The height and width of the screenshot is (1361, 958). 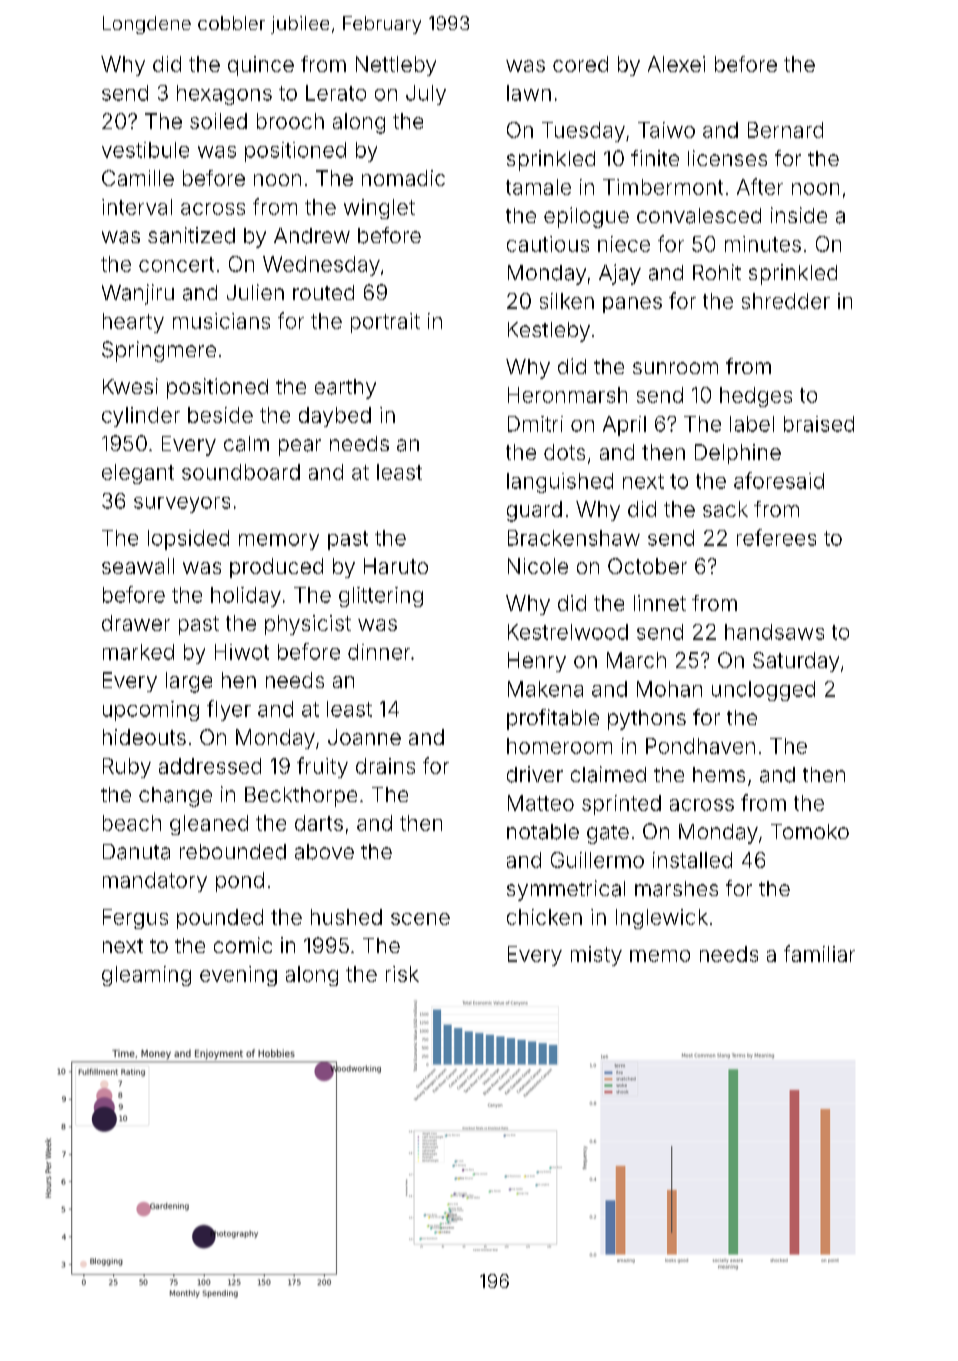 What do you see at coordinates (544, 917) in the screenshot?
I see `chicken` at bounding box center [544, 917].
